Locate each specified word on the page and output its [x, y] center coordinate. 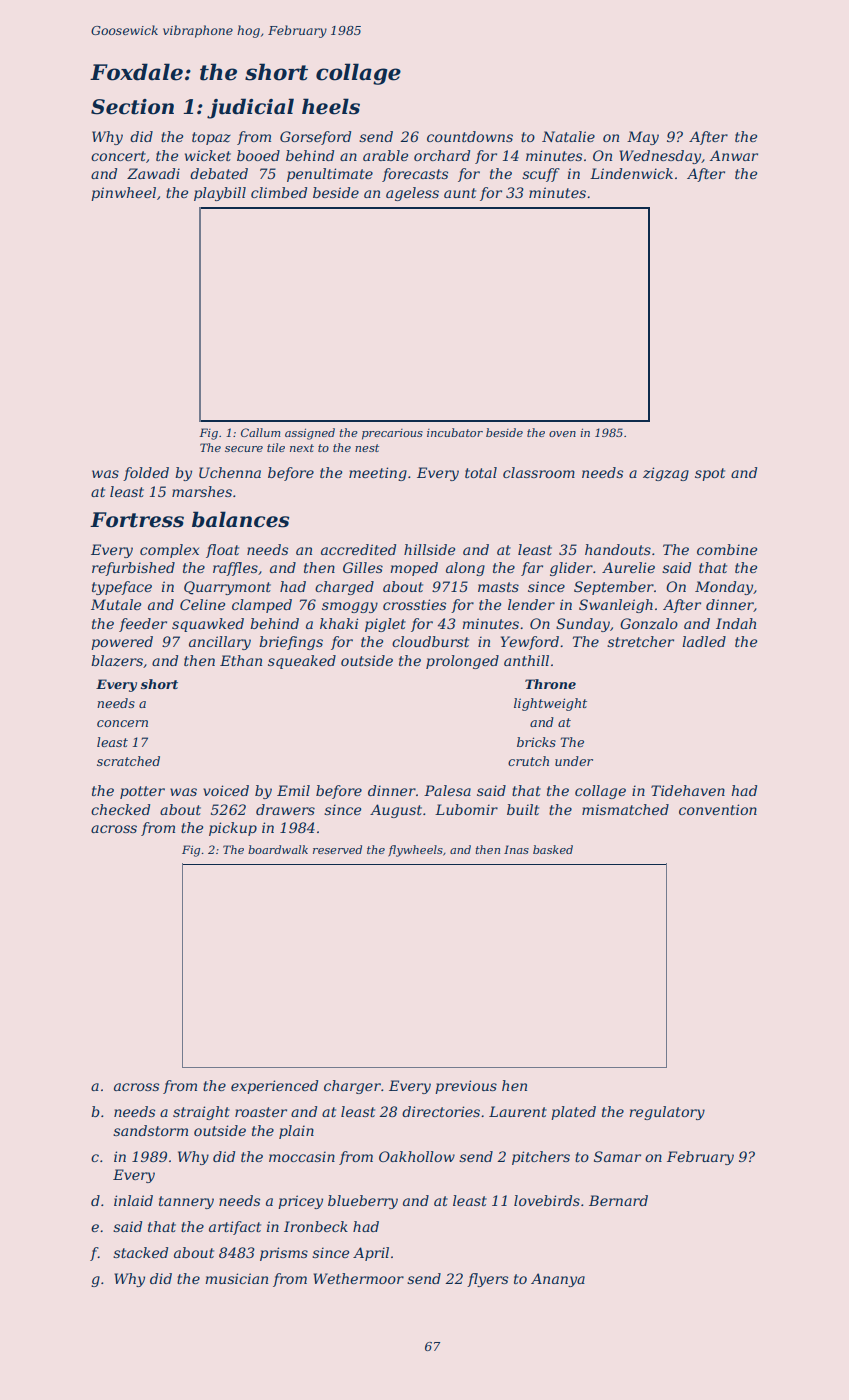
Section [132, 107]
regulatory [667, 1113]
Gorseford [315, 138]
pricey [300, 1202]
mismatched [625, 809]
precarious [392, 434]
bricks [536, 742]
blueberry [363, 1202]
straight [201, 1113]
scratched [128, 761]
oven [562, 434]
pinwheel [123, 194]
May [643, 138]
